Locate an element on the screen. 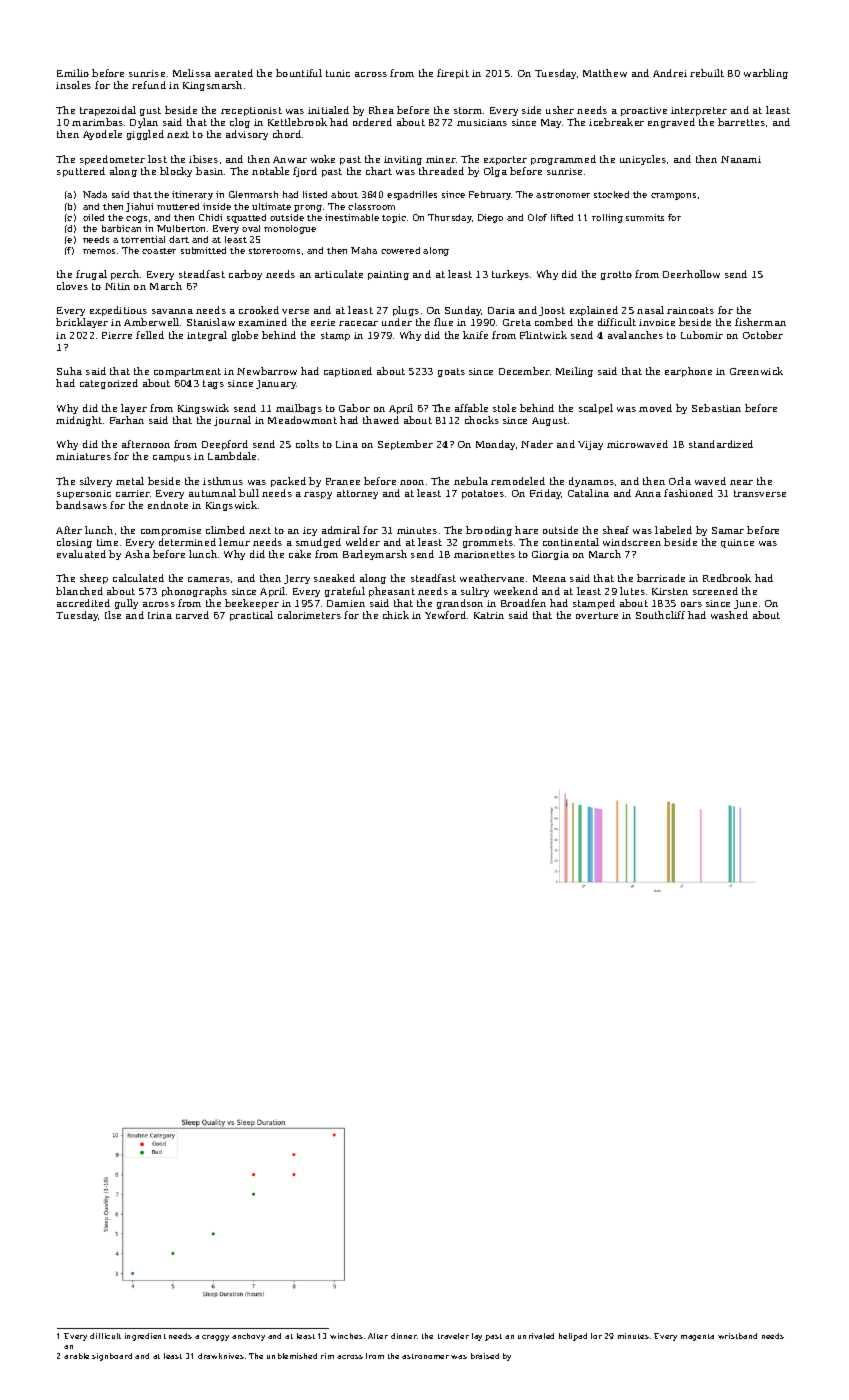  winches is located at coordinates (346, 1336).
